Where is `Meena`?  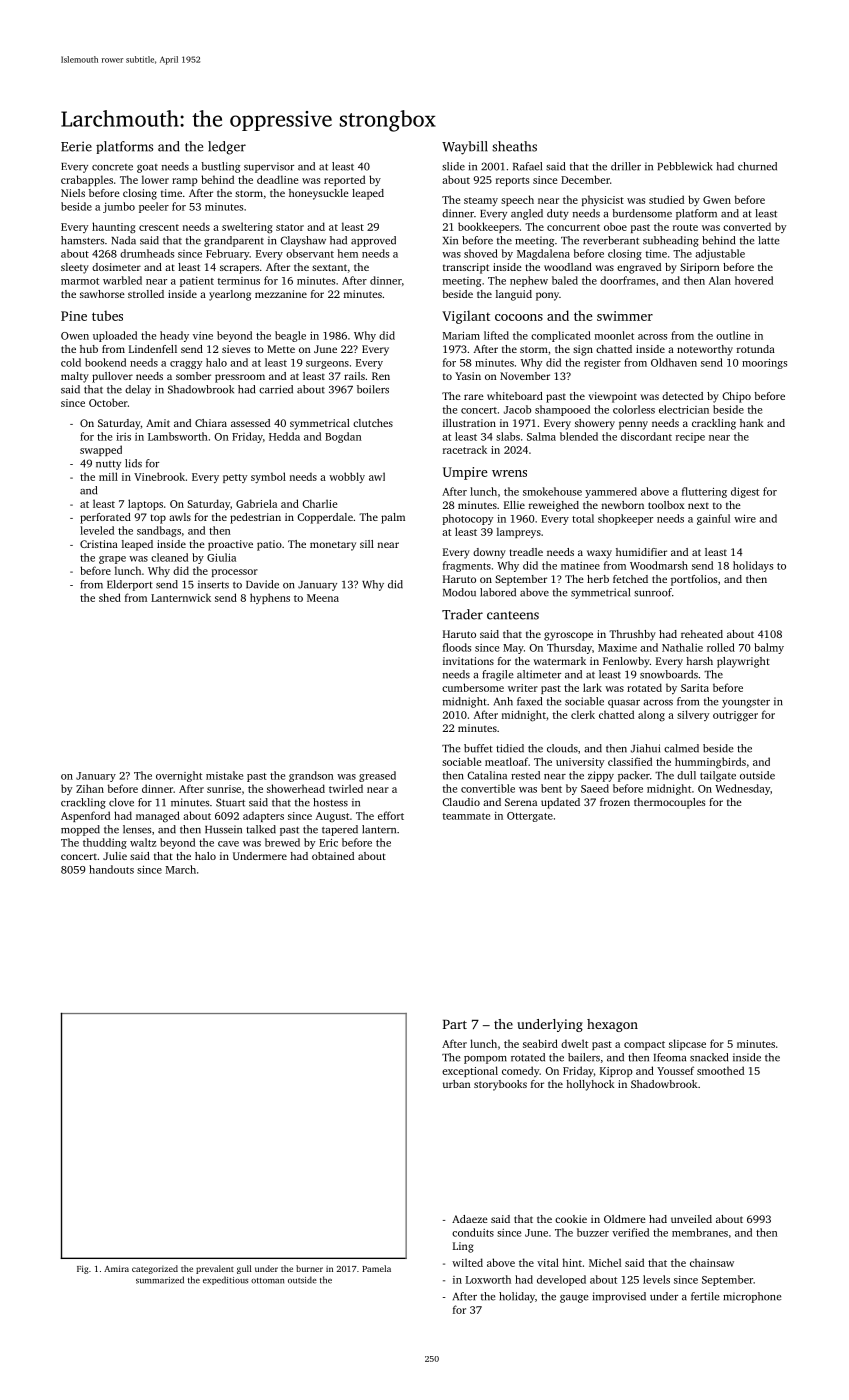
Meena is located at coordinates (323, 598).
